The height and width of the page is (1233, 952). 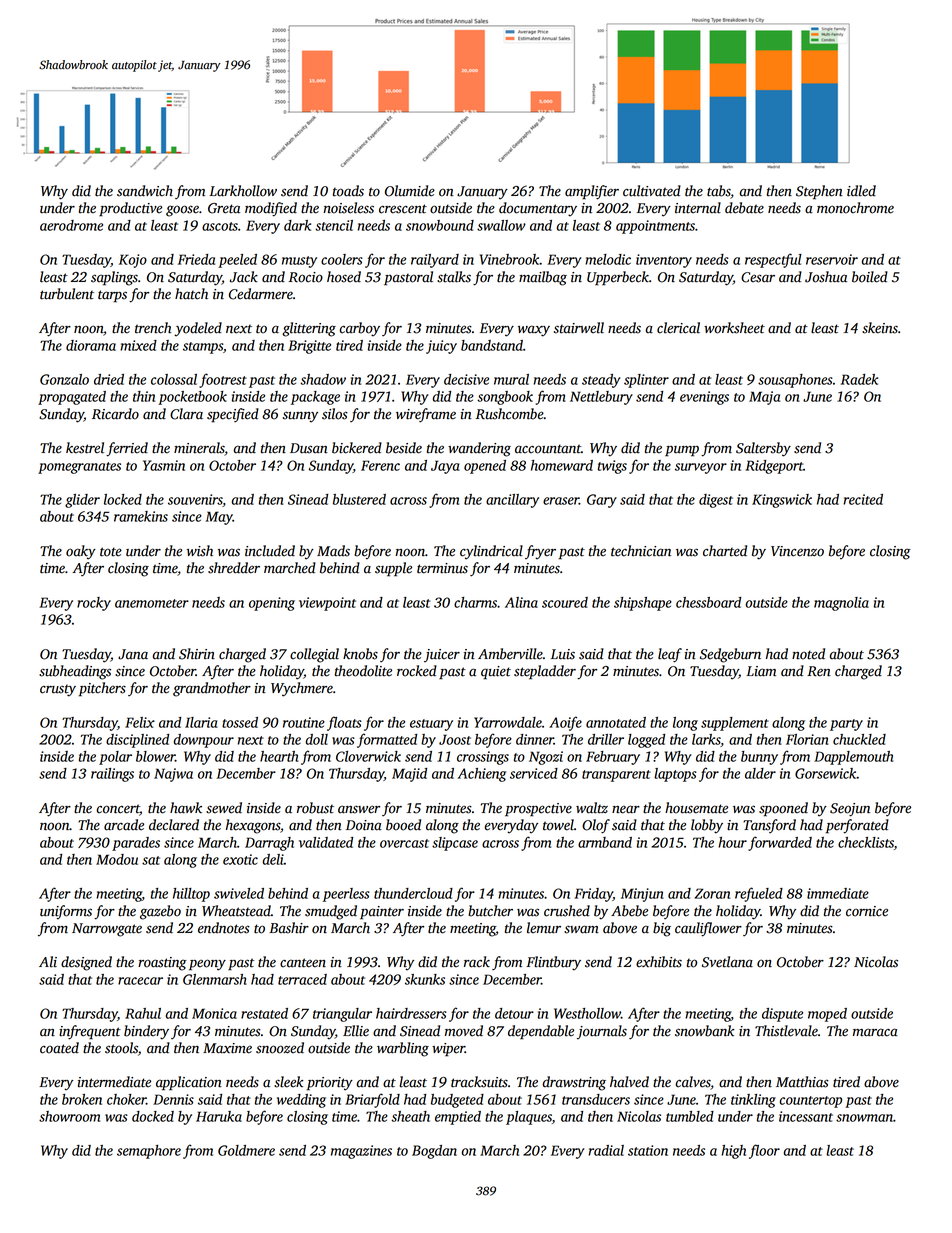 What do you see at coordinates (795, 381) in the page?
I see `sousaphones` at bounding box center [795, 381].
